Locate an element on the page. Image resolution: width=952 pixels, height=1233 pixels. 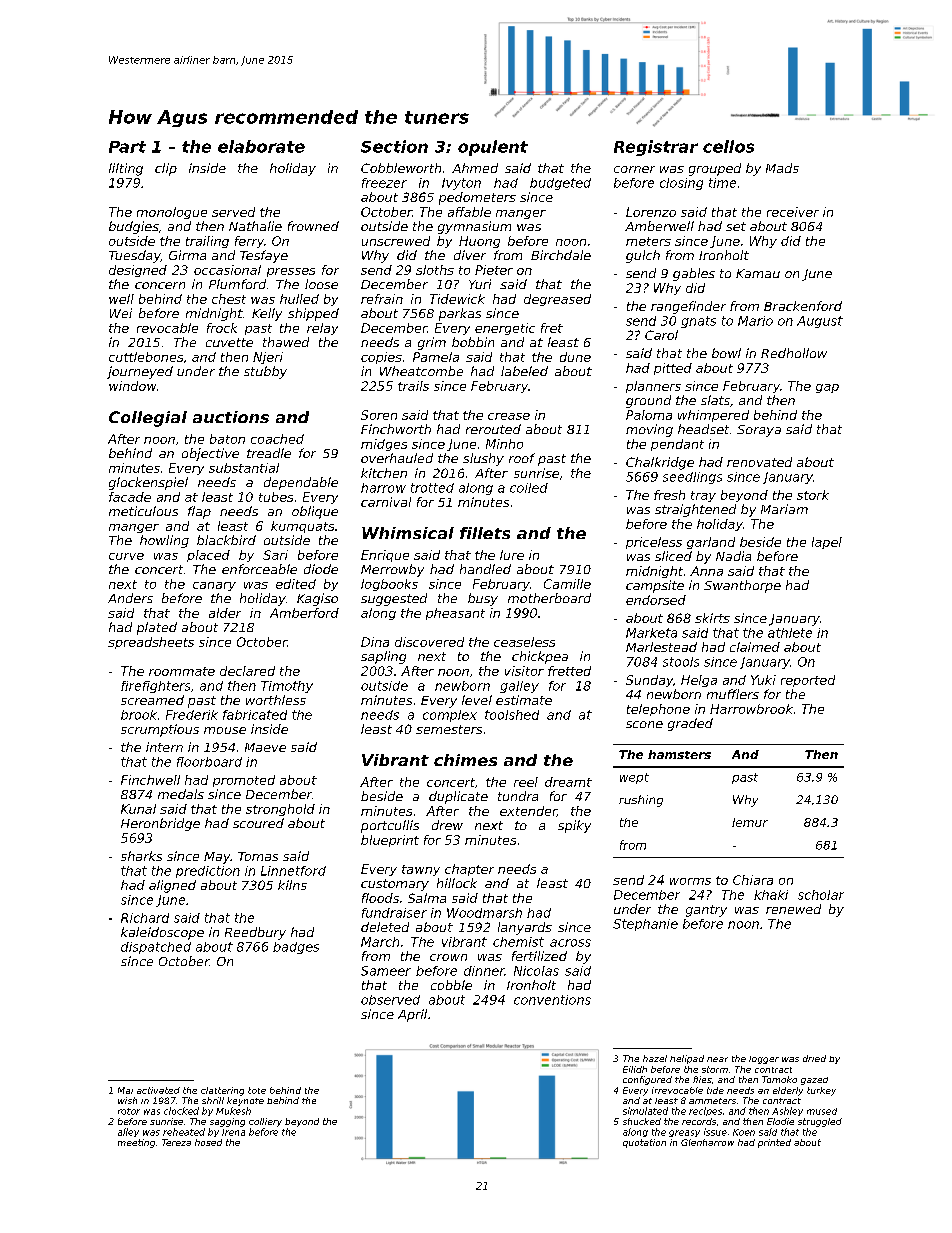
cellos is located at coordinates (728, 146).
